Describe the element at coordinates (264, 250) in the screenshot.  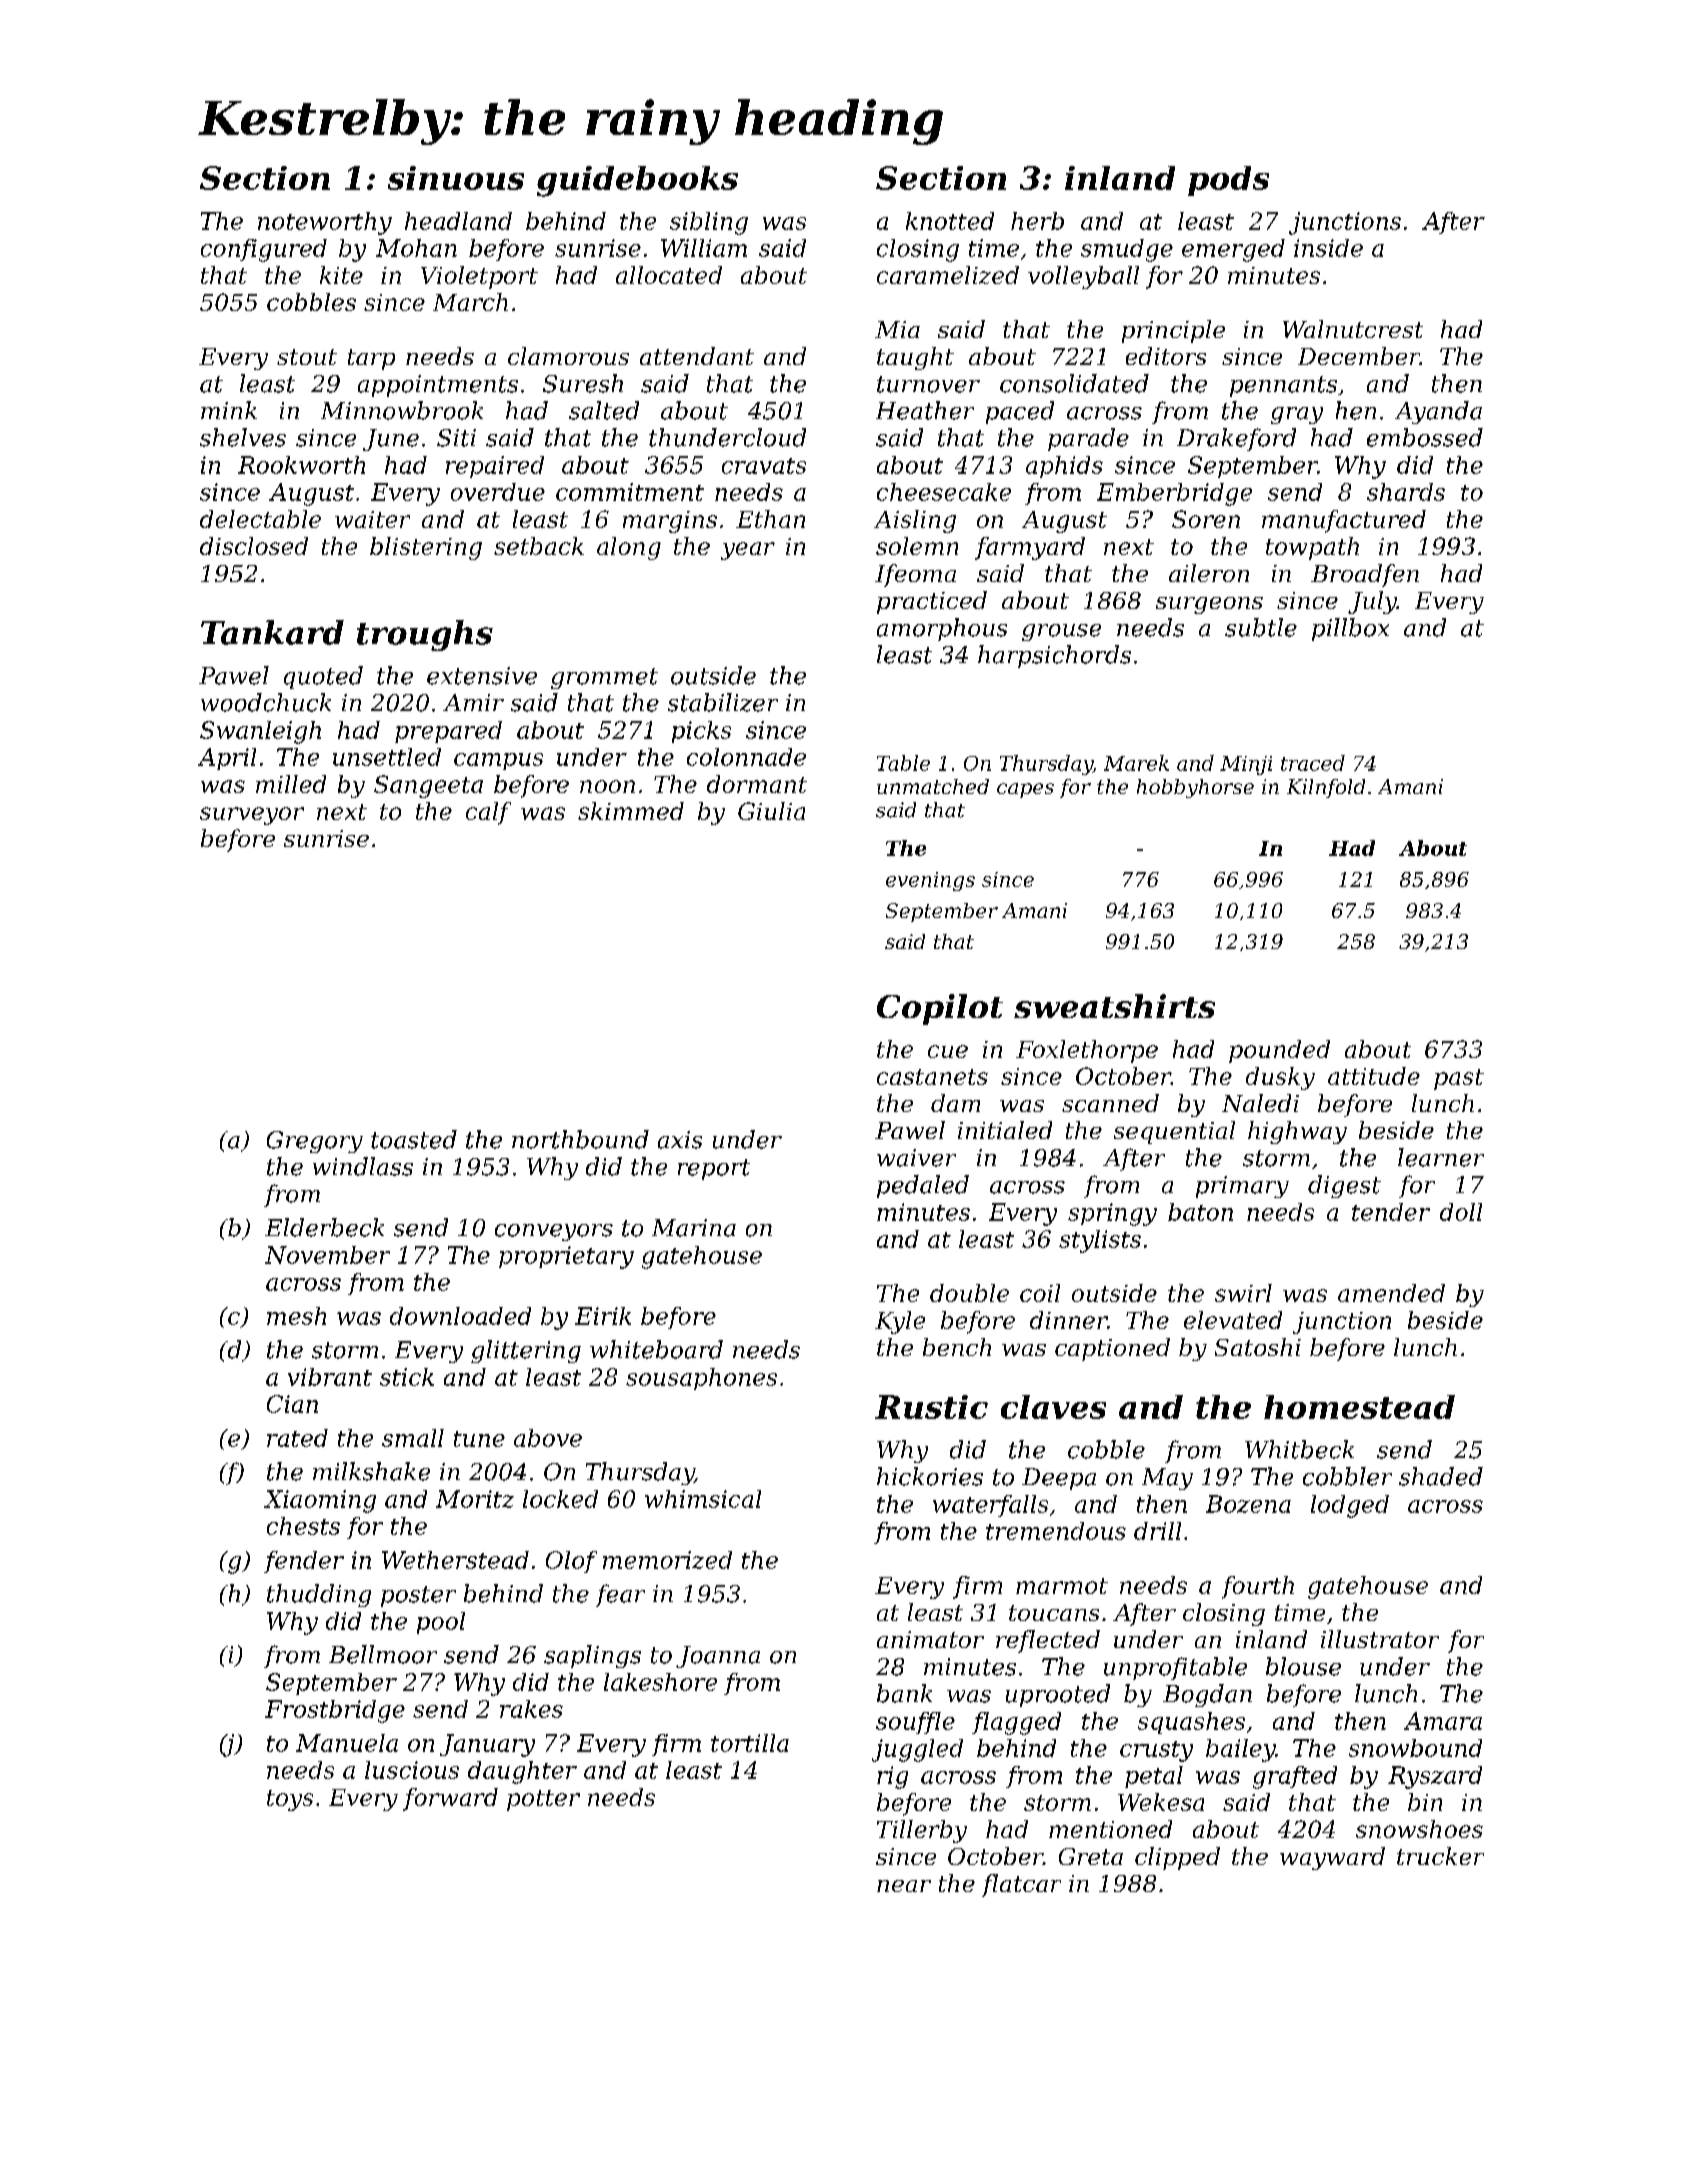
I see `configured` at that location.
